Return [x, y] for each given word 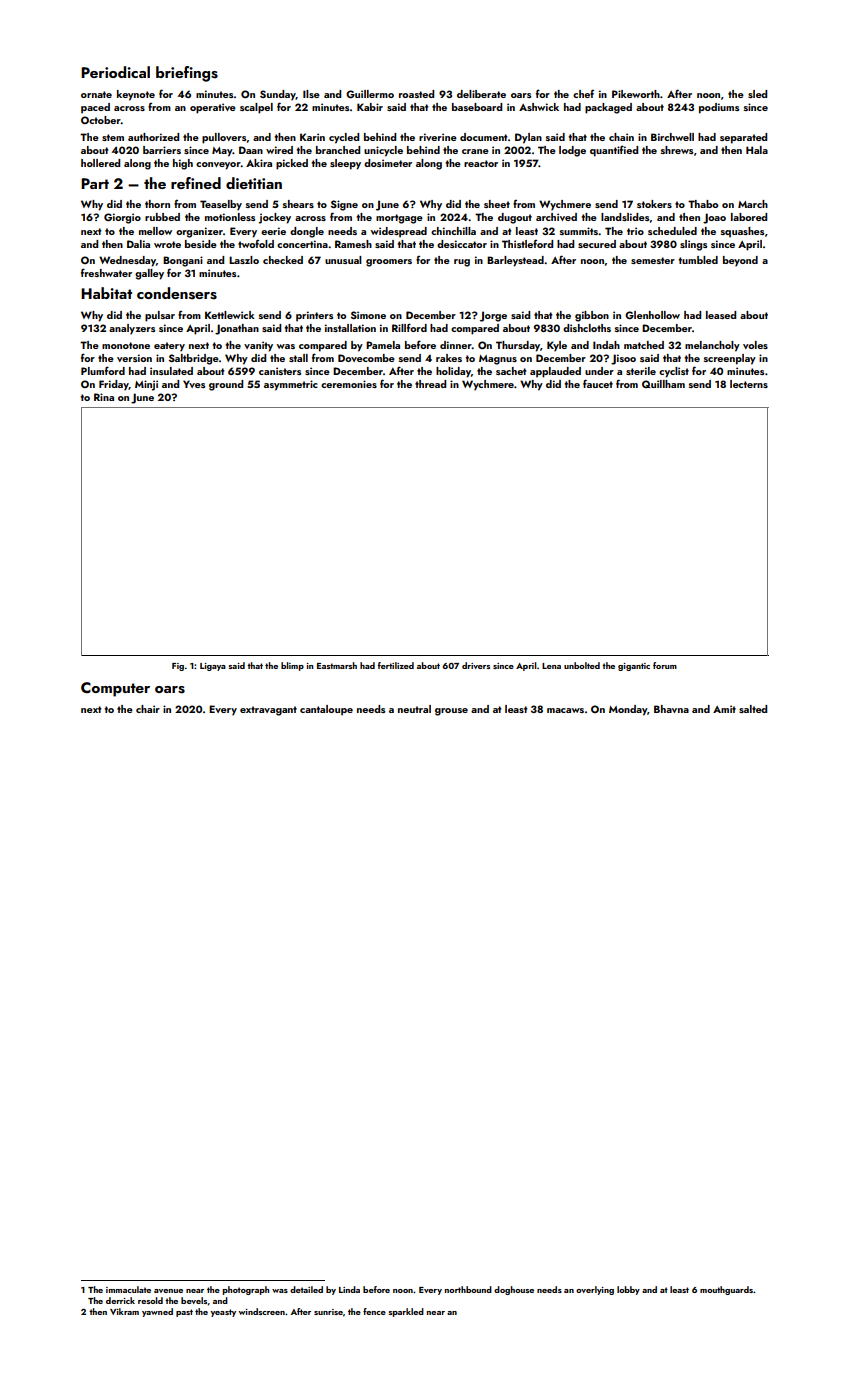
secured [597, 244]
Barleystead [515, 261]
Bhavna [671, 709]
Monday [628, 710]
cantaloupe [326, 710]
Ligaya [213, 667]
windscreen [262, 1311]
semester [653, 260]
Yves [194, 384]
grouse [451, 712]
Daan [251, 150]
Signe [344, 205]
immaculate [128, 1289]
